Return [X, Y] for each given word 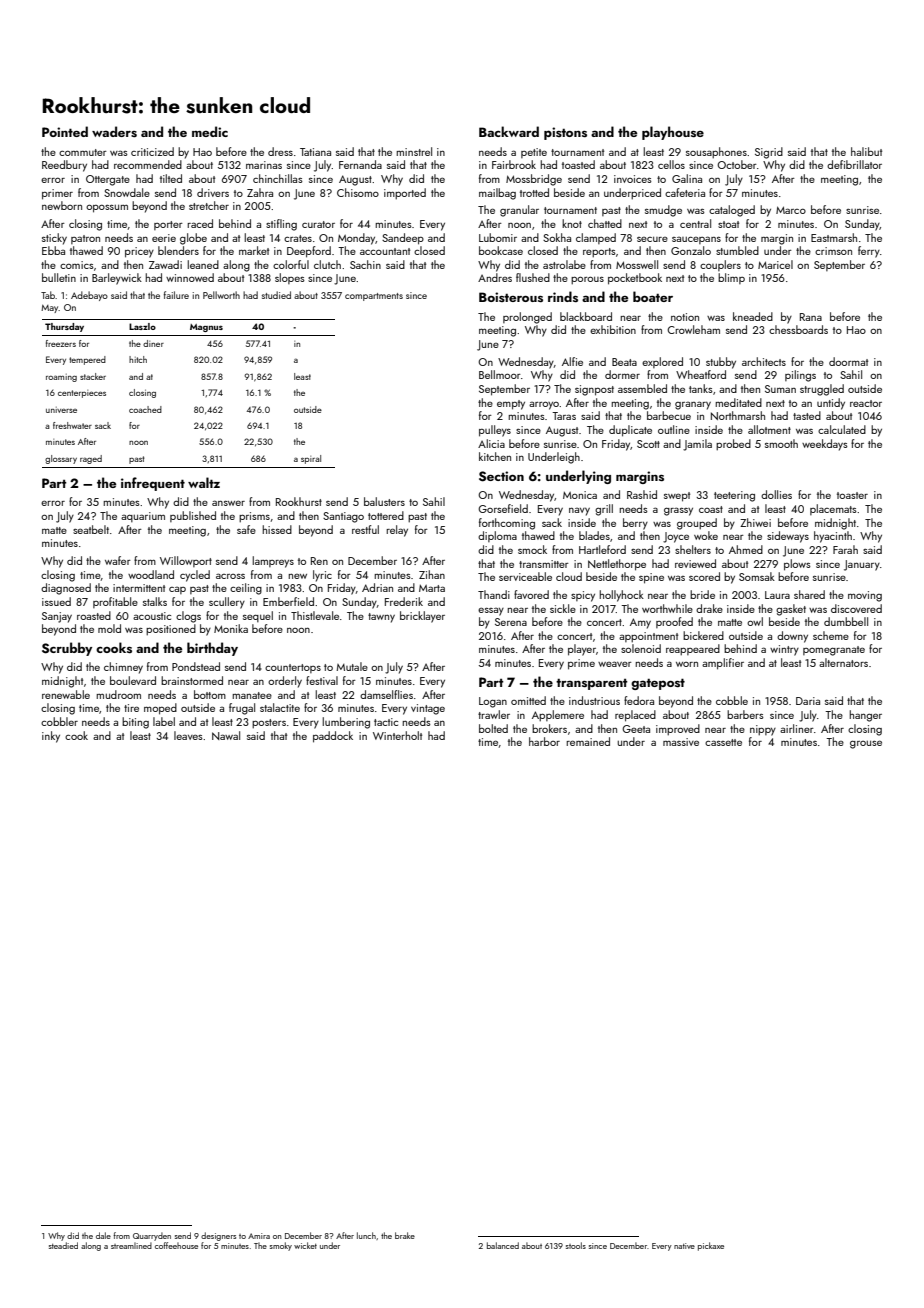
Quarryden [152, 1236]
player [582, 650]
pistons [565, 133]
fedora [639, 700]
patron [85, 239]
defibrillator [854, 164]
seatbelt [91, 529]
